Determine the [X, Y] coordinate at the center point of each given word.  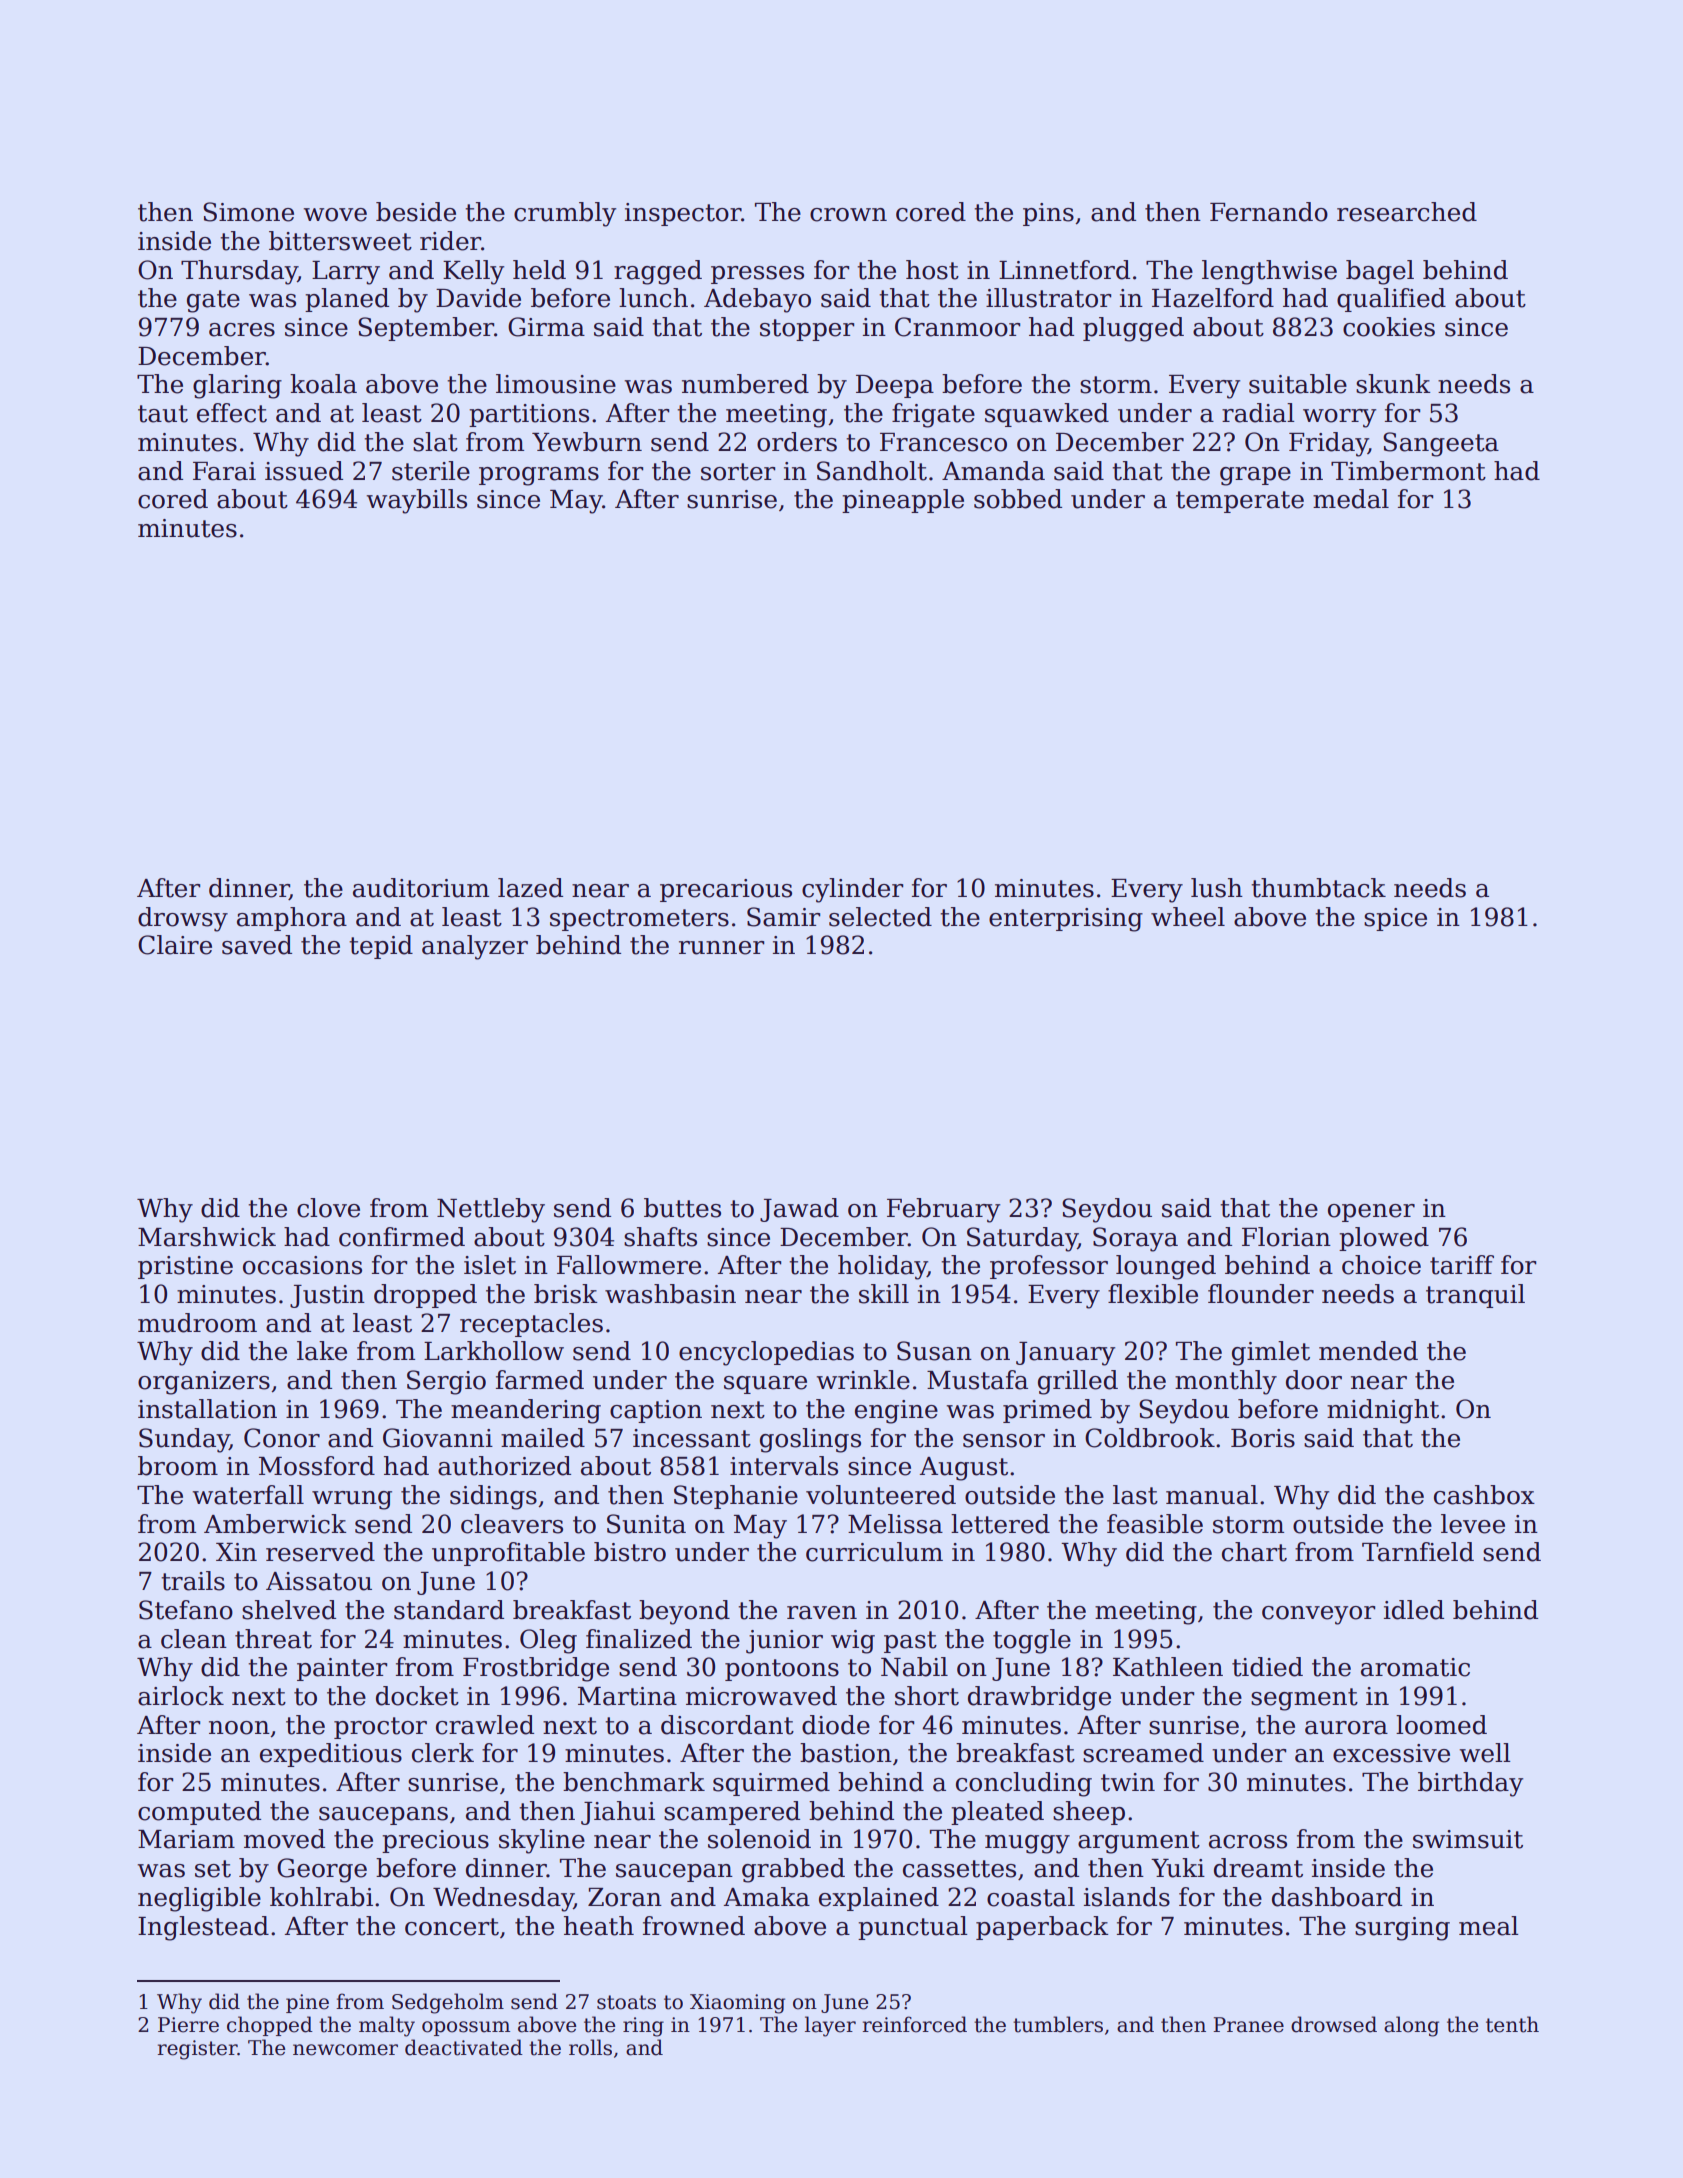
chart [1254, 1552]
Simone [248, 212]
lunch [653, 298]
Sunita [646, 1524]
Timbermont [1408, 471]
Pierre [188, 2025]
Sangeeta [1441, 444]
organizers [204, 1383]
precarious [726, 890]
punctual [912, 1928]
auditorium [421, 888]
